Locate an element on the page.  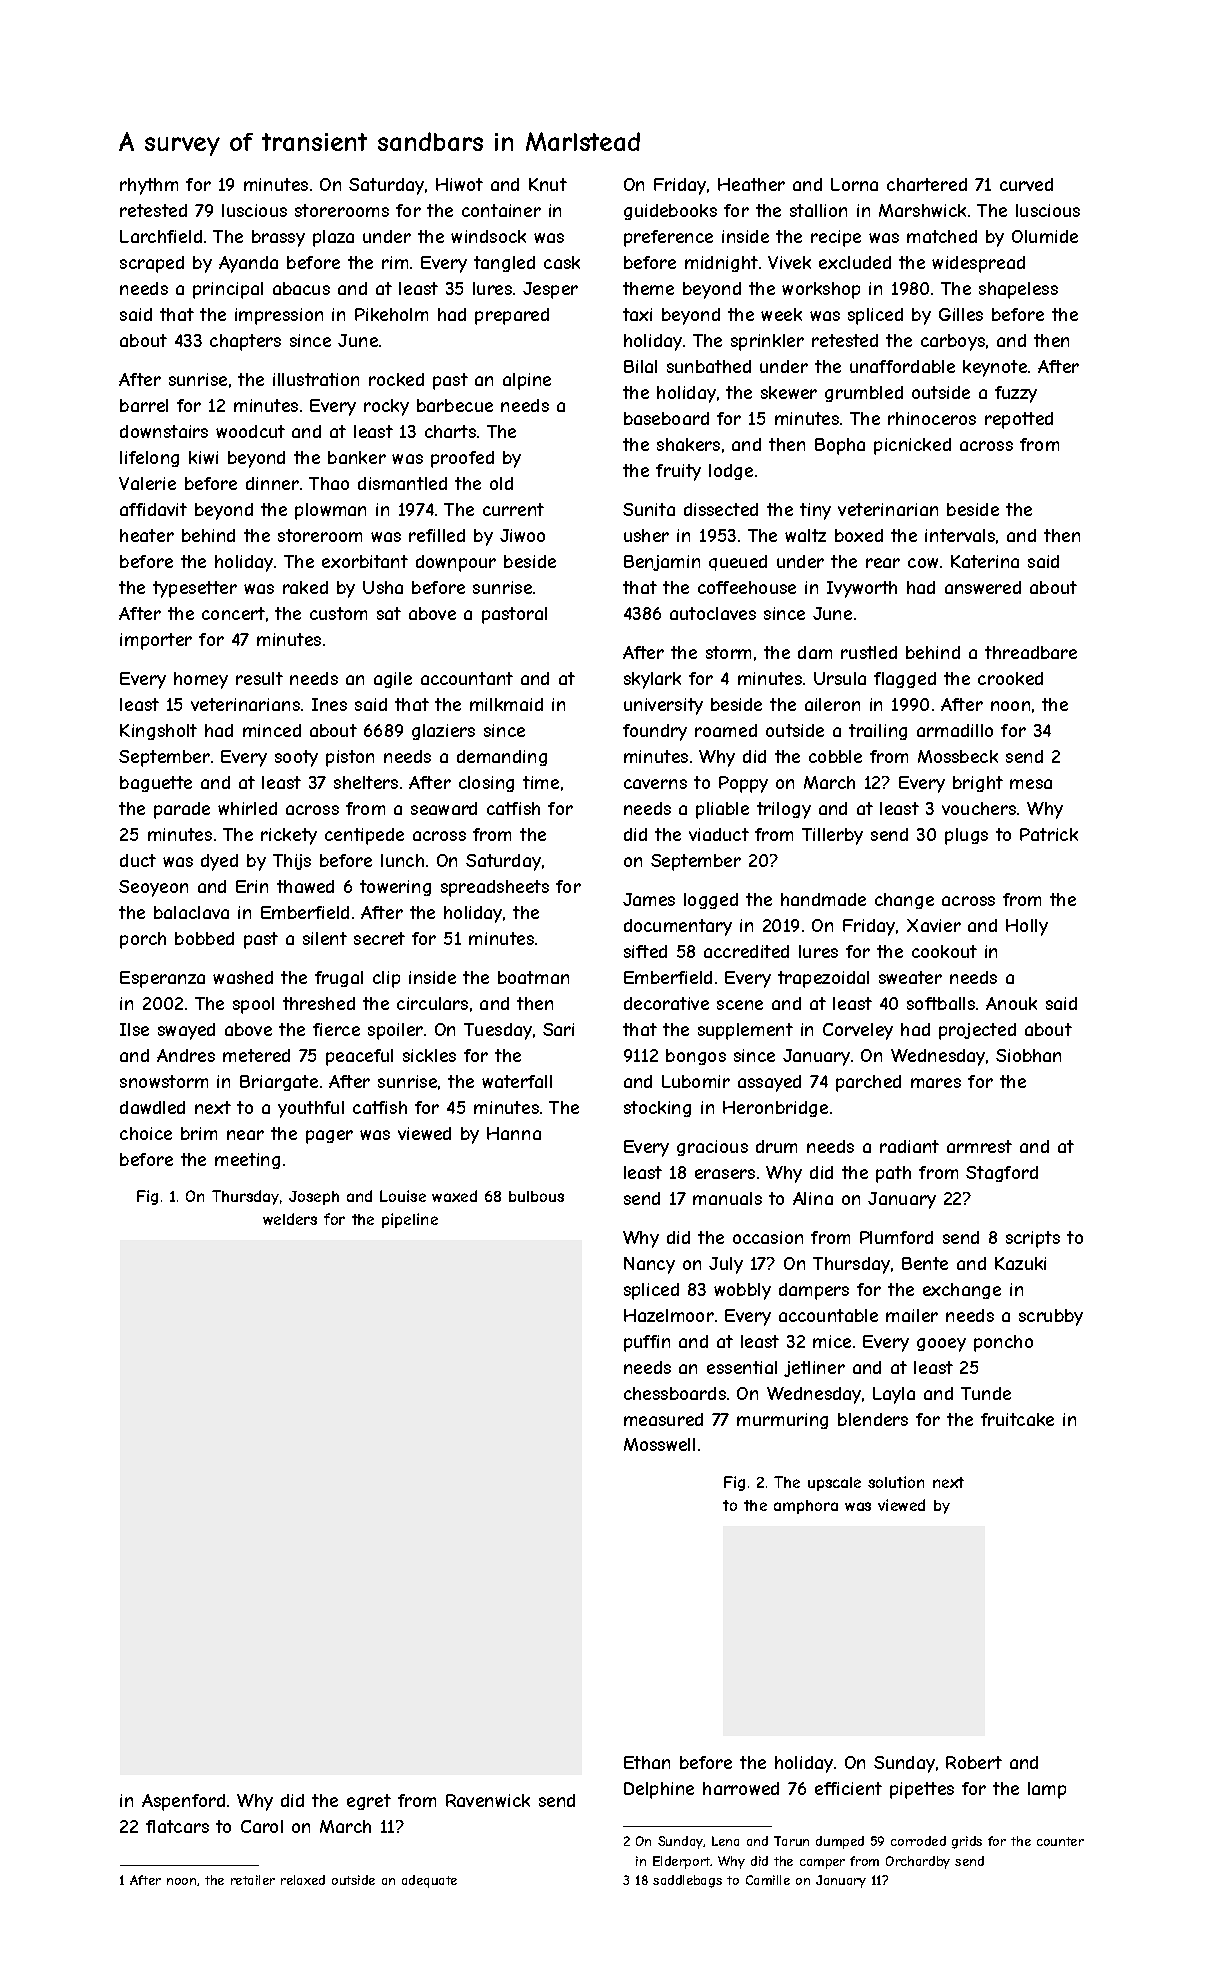
curved is located at coordinates (1026, 184).
